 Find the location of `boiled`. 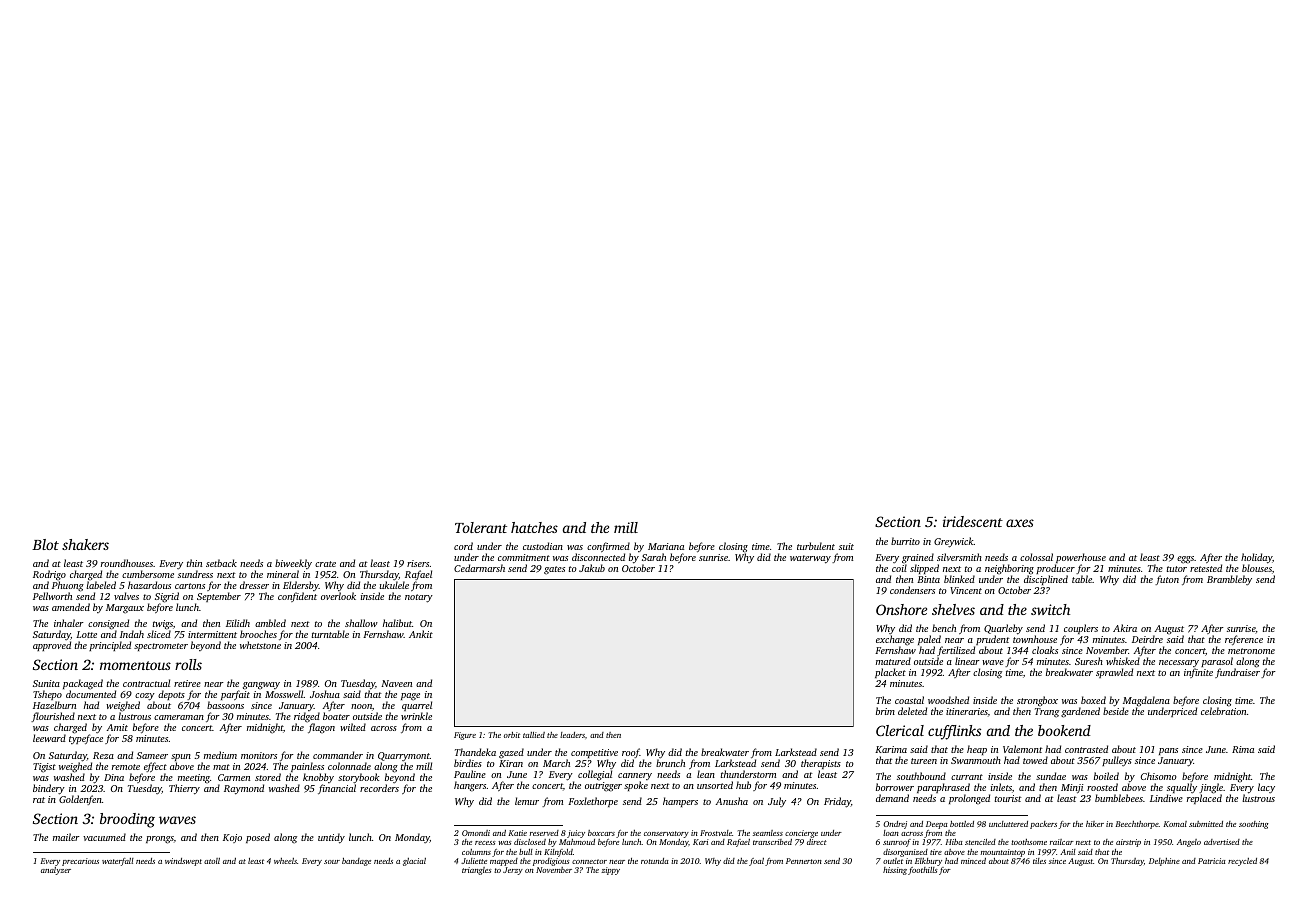

boiled is located at coordinates (1106, 776).
